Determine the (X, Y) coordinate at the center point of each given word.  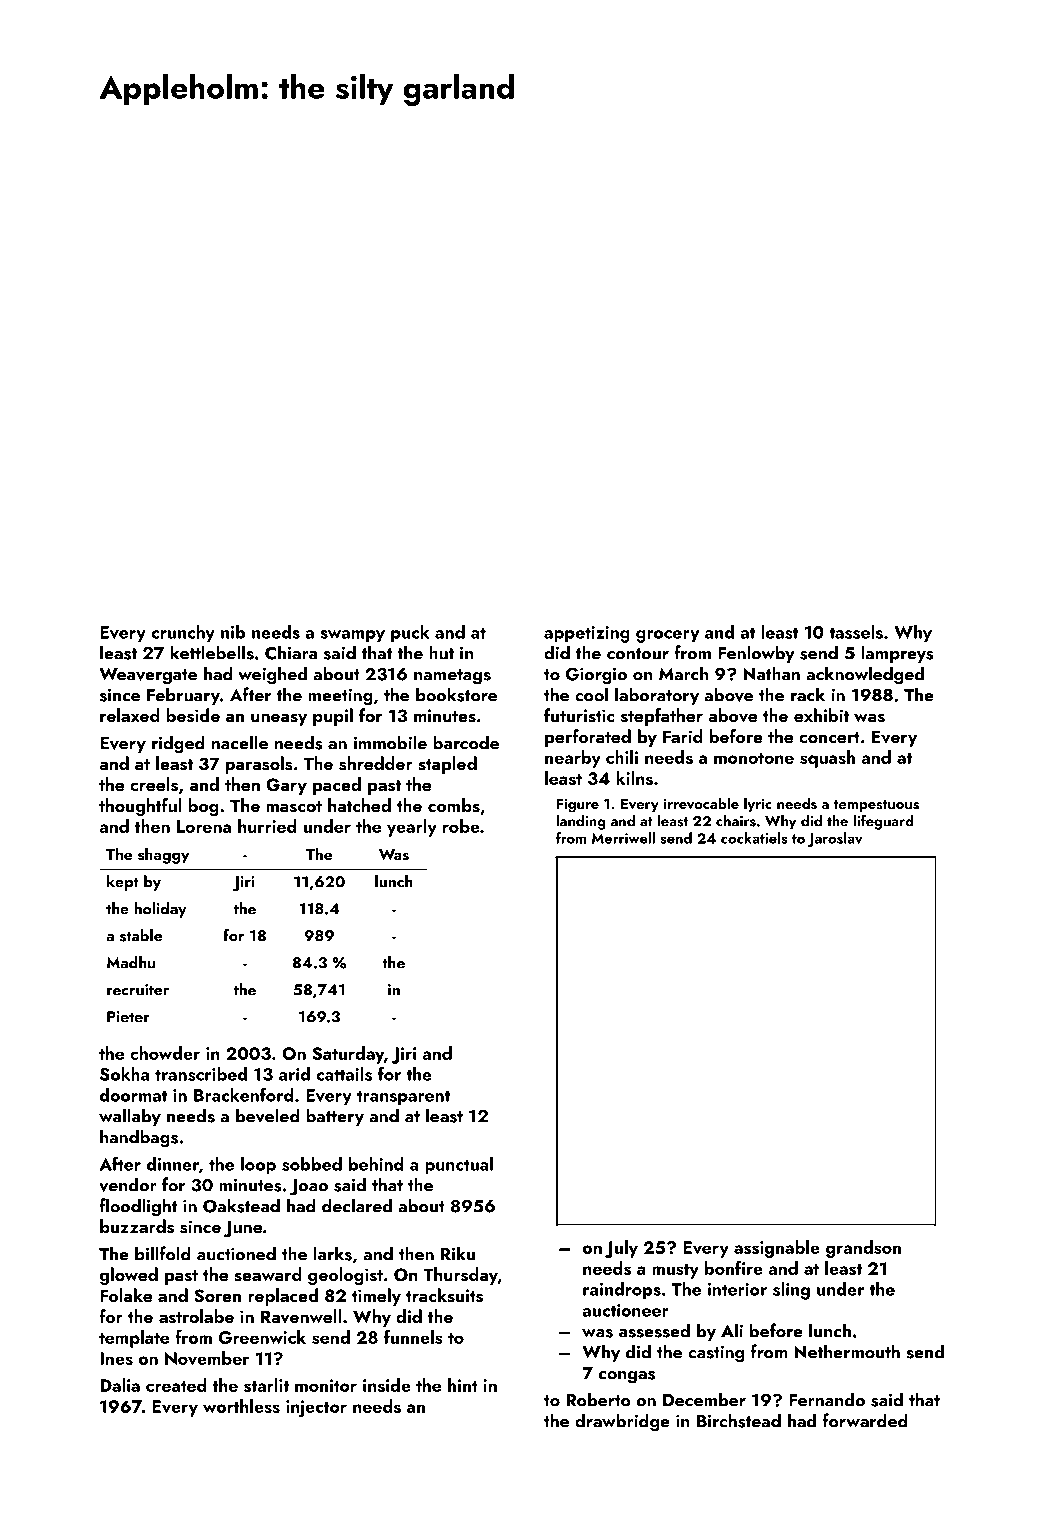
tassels (856, 632)
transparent (403, 1098)
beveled (268, 1115)
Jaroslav (835, 839)
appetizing (587, 634)
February (183, 696)
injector (316, 1408)
